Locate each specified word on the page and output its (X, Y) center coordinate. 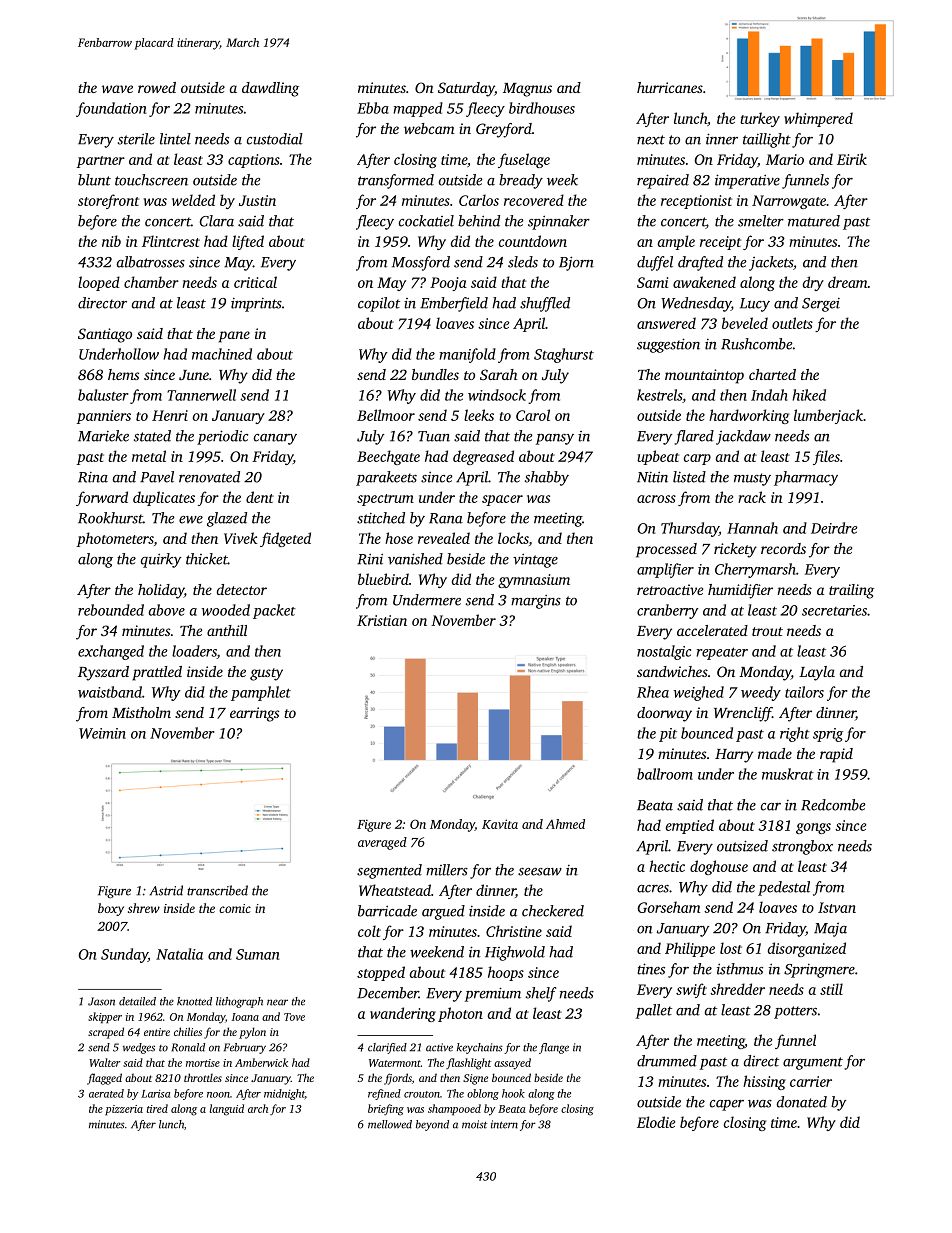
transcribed (217, 890)
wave (117, 89)
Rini (370, 559)
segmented (389, 871)
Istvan (837, 907)
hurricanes (670, 87)
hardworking (749, 416)
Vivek (241, 538)
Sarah (498, 374)
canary (275, 439)
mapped (418, 109)
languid (227, 1110)
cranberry (668, 611)
